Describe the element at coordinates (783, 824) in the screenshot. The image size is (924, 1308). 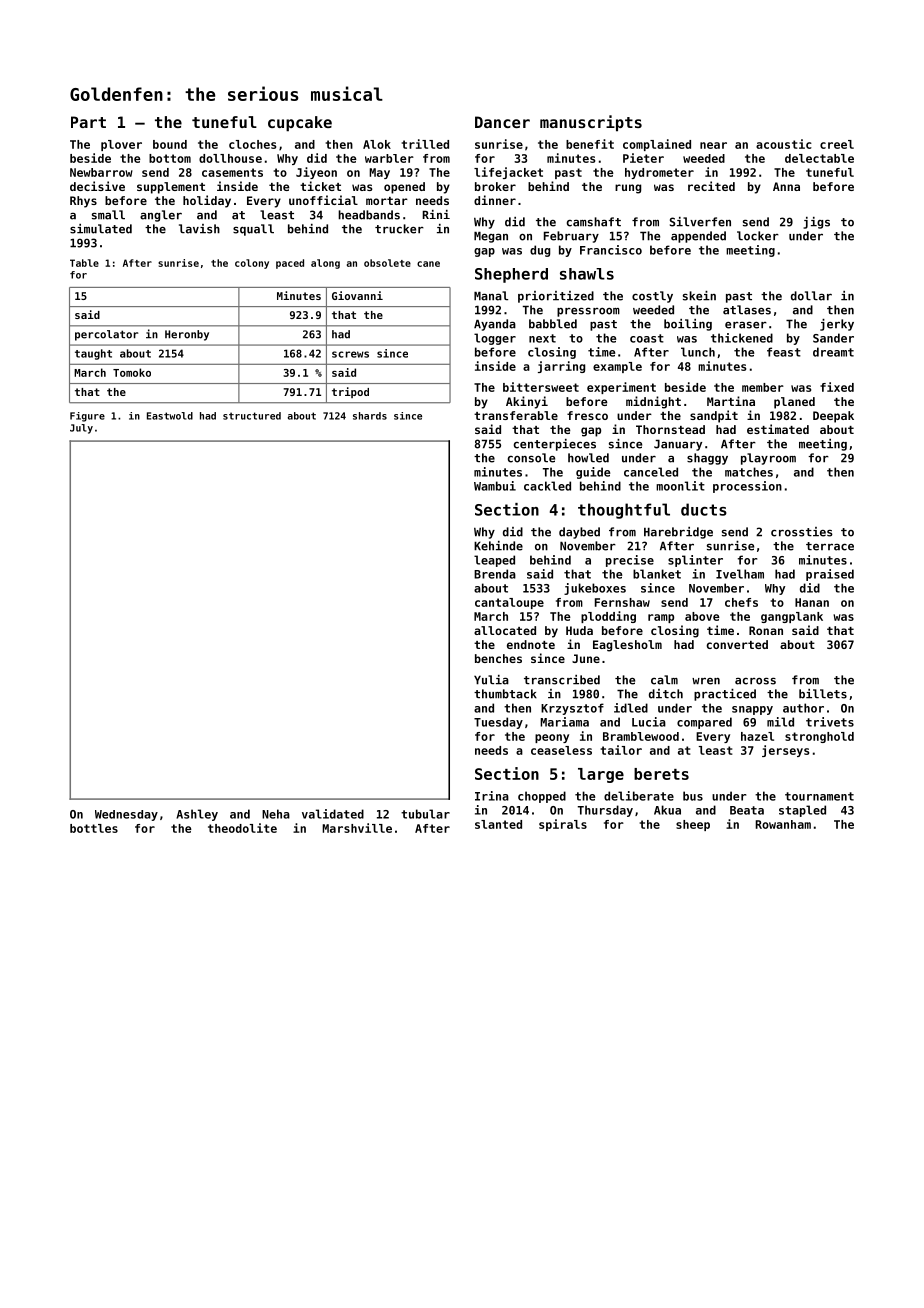
I see `Rowanham` at that location.
